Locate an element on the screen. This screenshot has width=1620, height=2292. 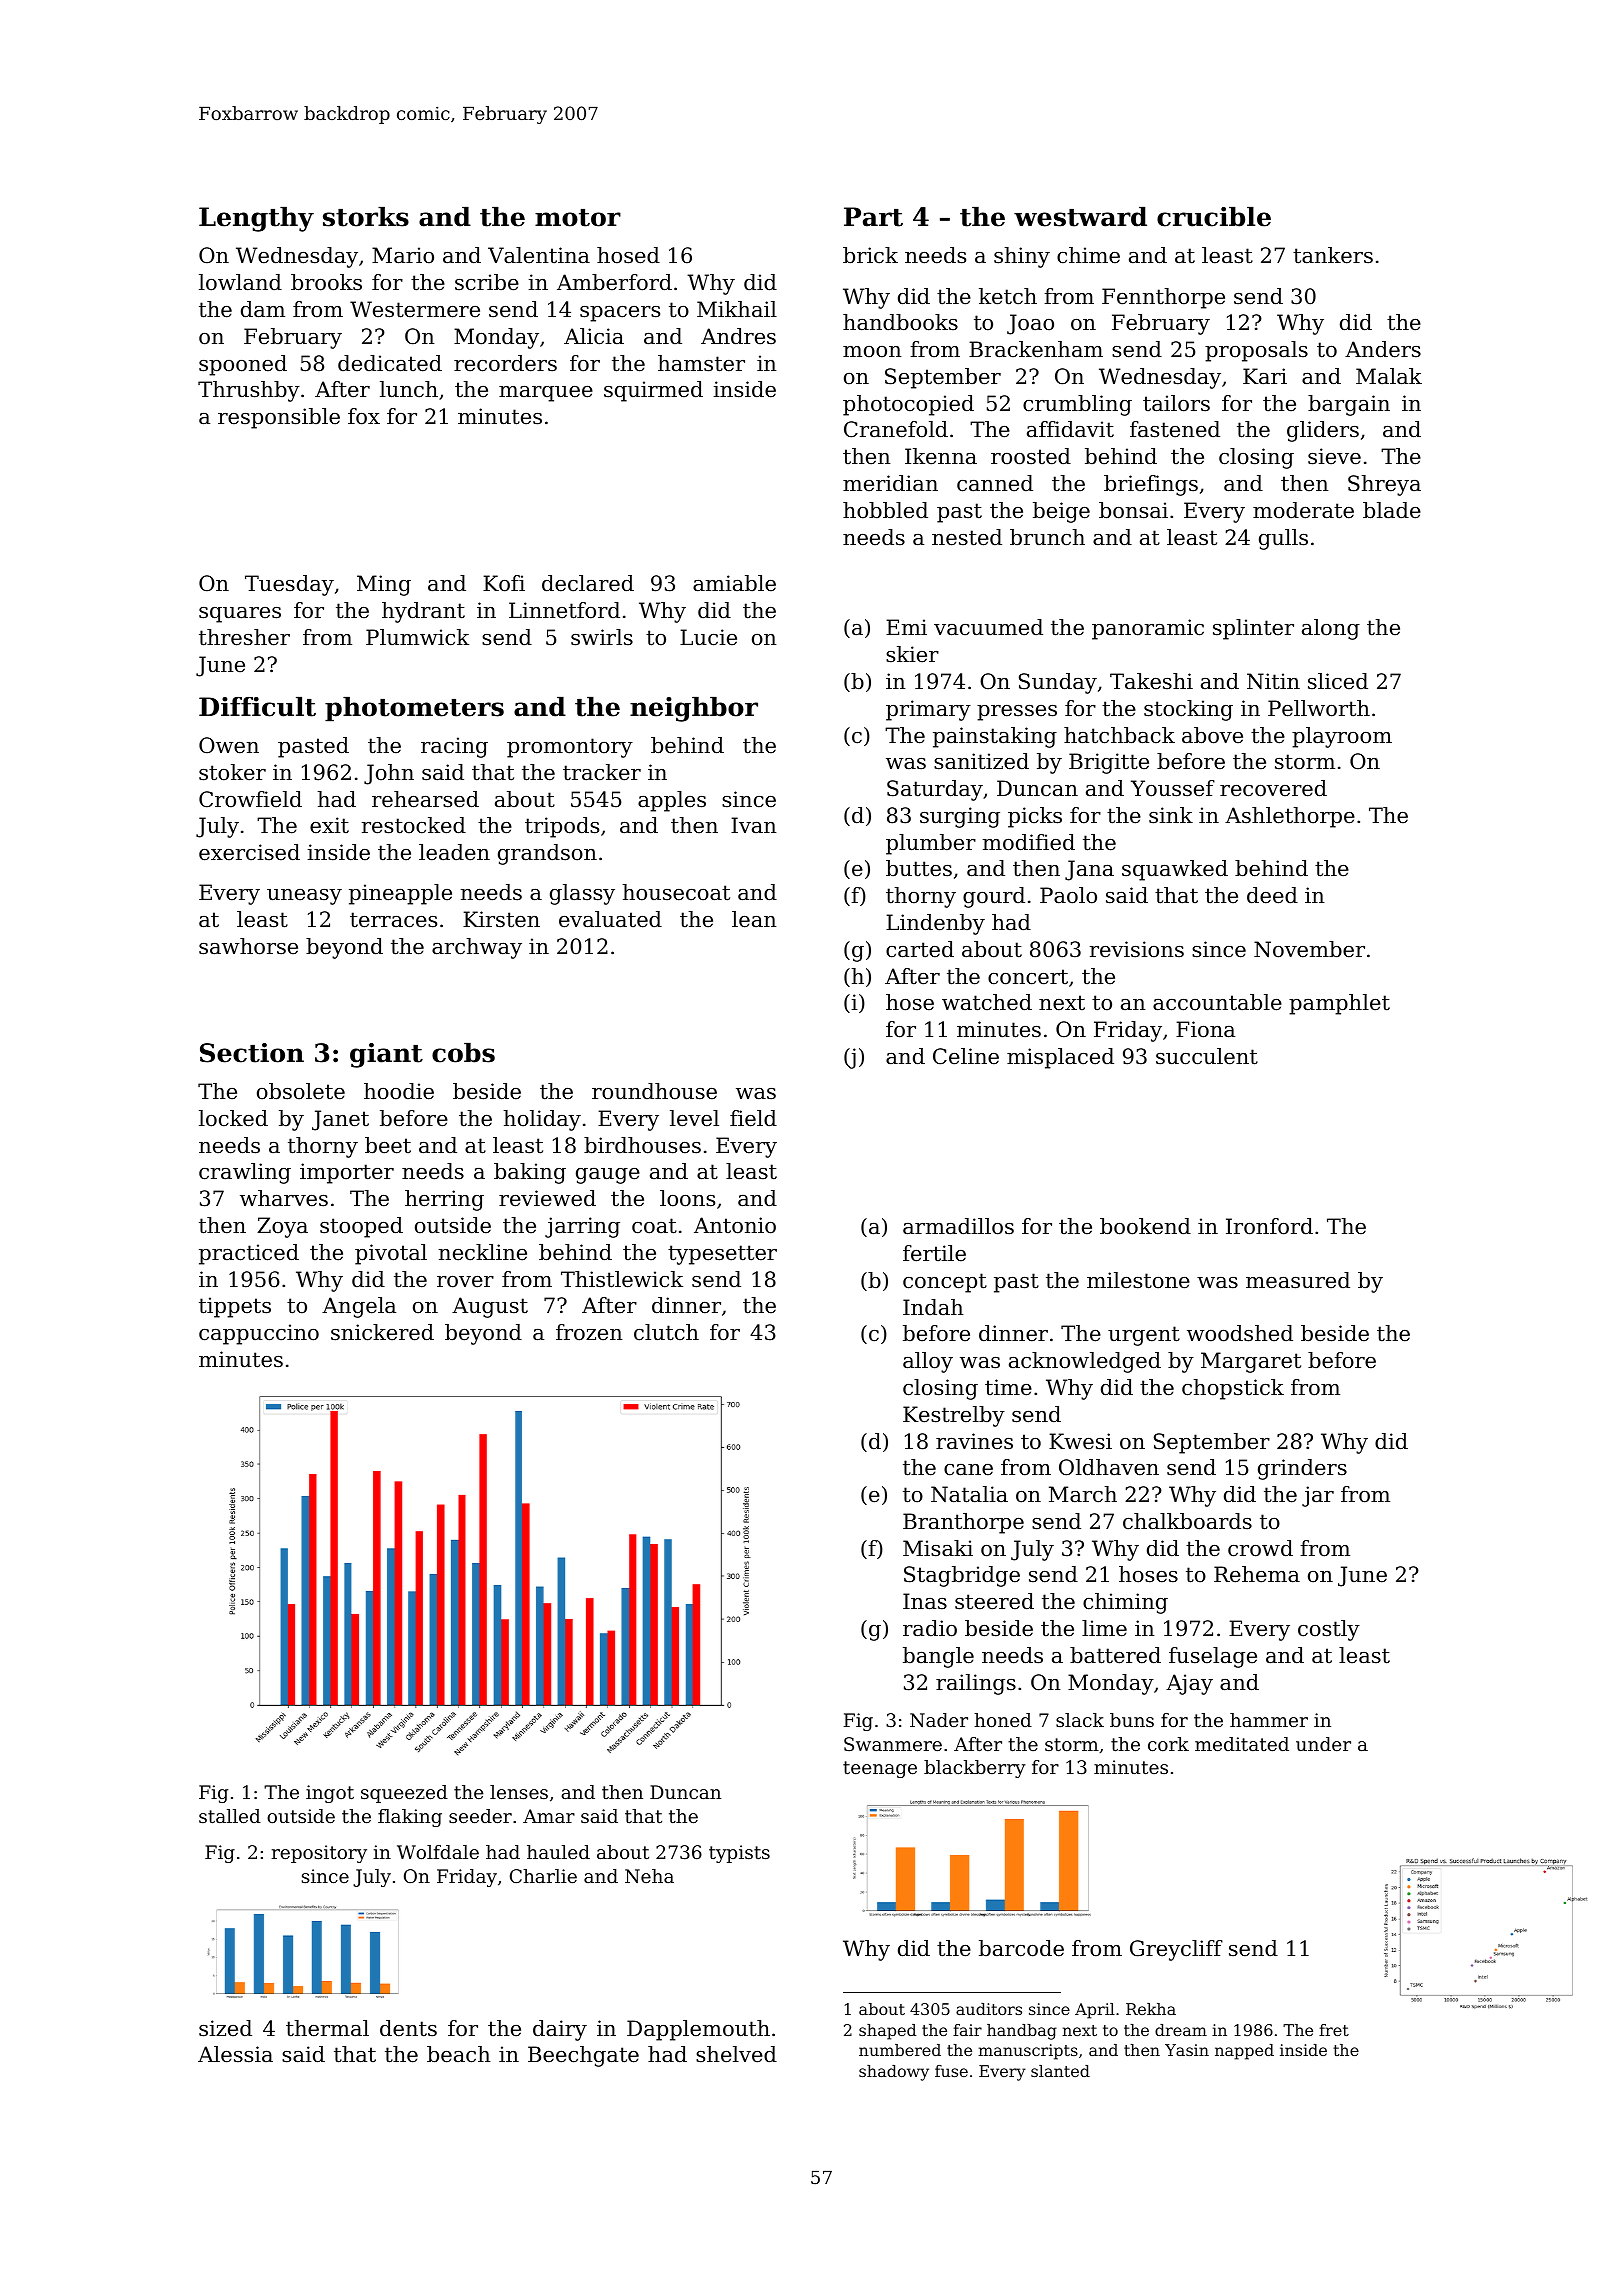
crucible is located at coordinates (1214, 217).
